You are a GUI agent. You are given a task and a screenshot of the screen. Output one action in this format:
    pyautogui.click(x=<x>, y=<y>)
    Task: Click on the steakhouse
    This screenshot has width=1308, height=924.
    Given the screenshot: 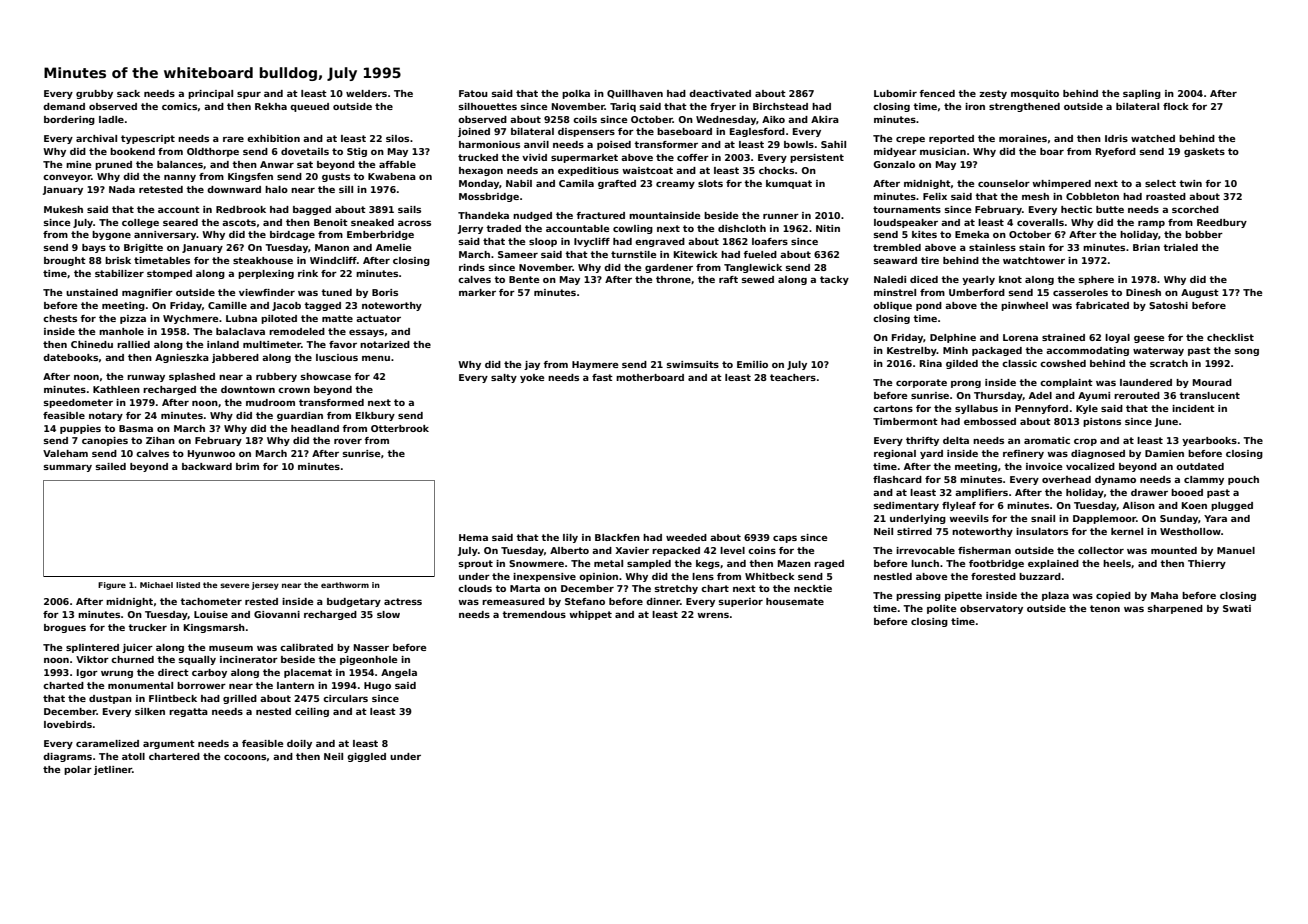 What is the action you would take?
    pyautogui.click(x=263, y=260)
